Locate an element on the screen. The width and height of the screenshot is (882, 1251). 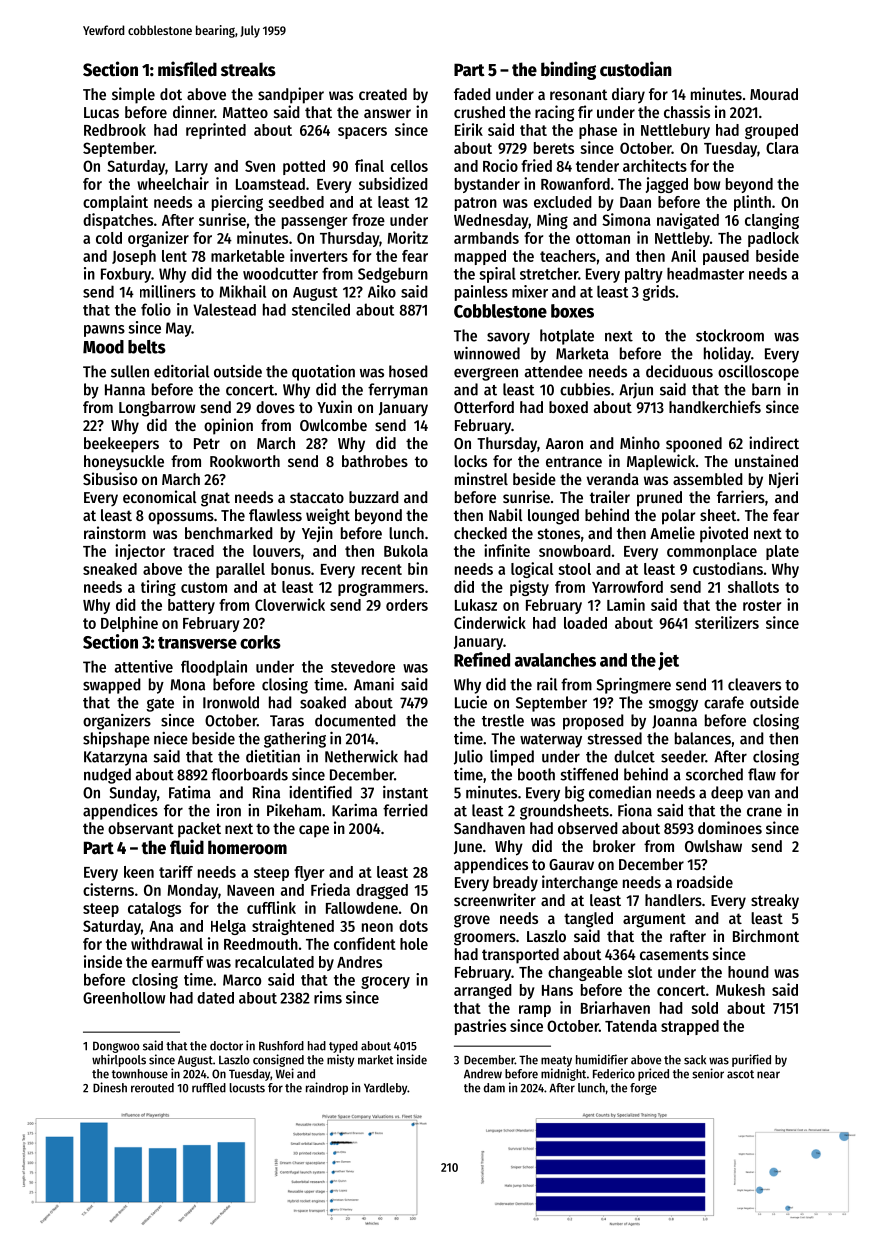
Cloverwick is located at coordinates (290, 604).
